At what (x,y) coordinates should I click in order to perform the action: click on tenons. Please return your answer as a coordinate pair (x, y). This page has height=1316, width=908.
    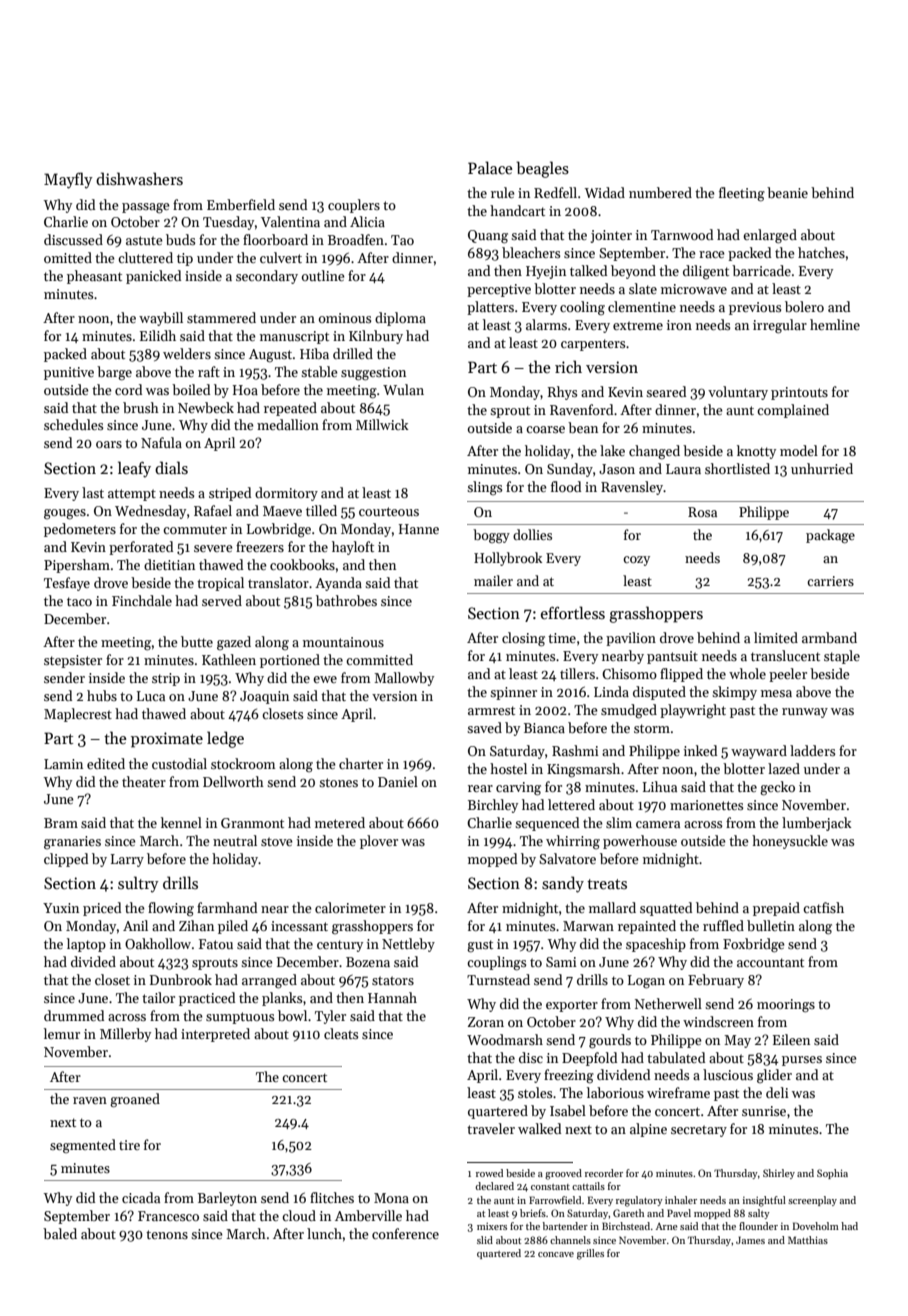
    Looking at the image, I should click on (167, 1234).
